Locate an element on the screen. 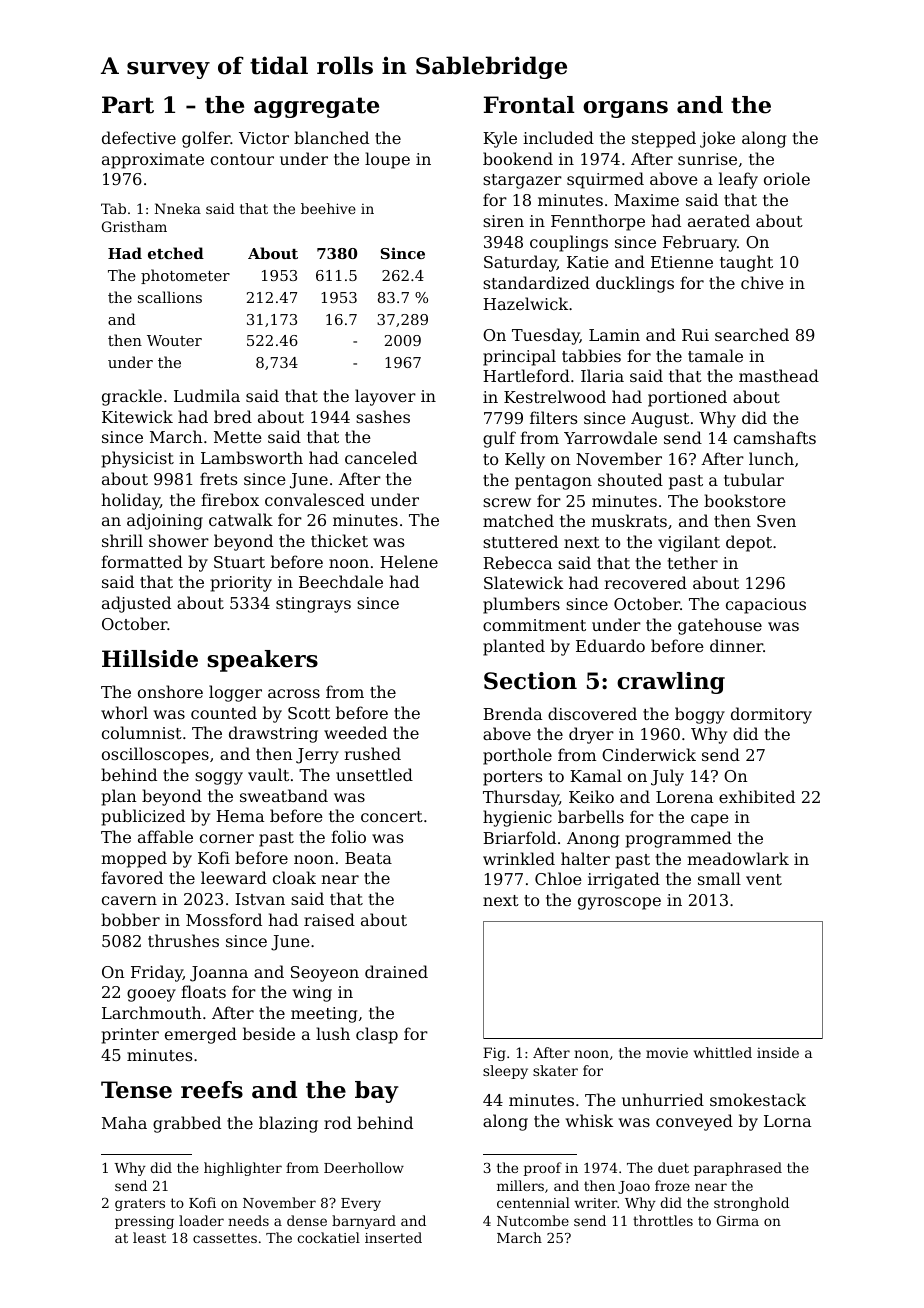 The image size is (924, 1308). Chloe is located at coordinates (558, 878).
